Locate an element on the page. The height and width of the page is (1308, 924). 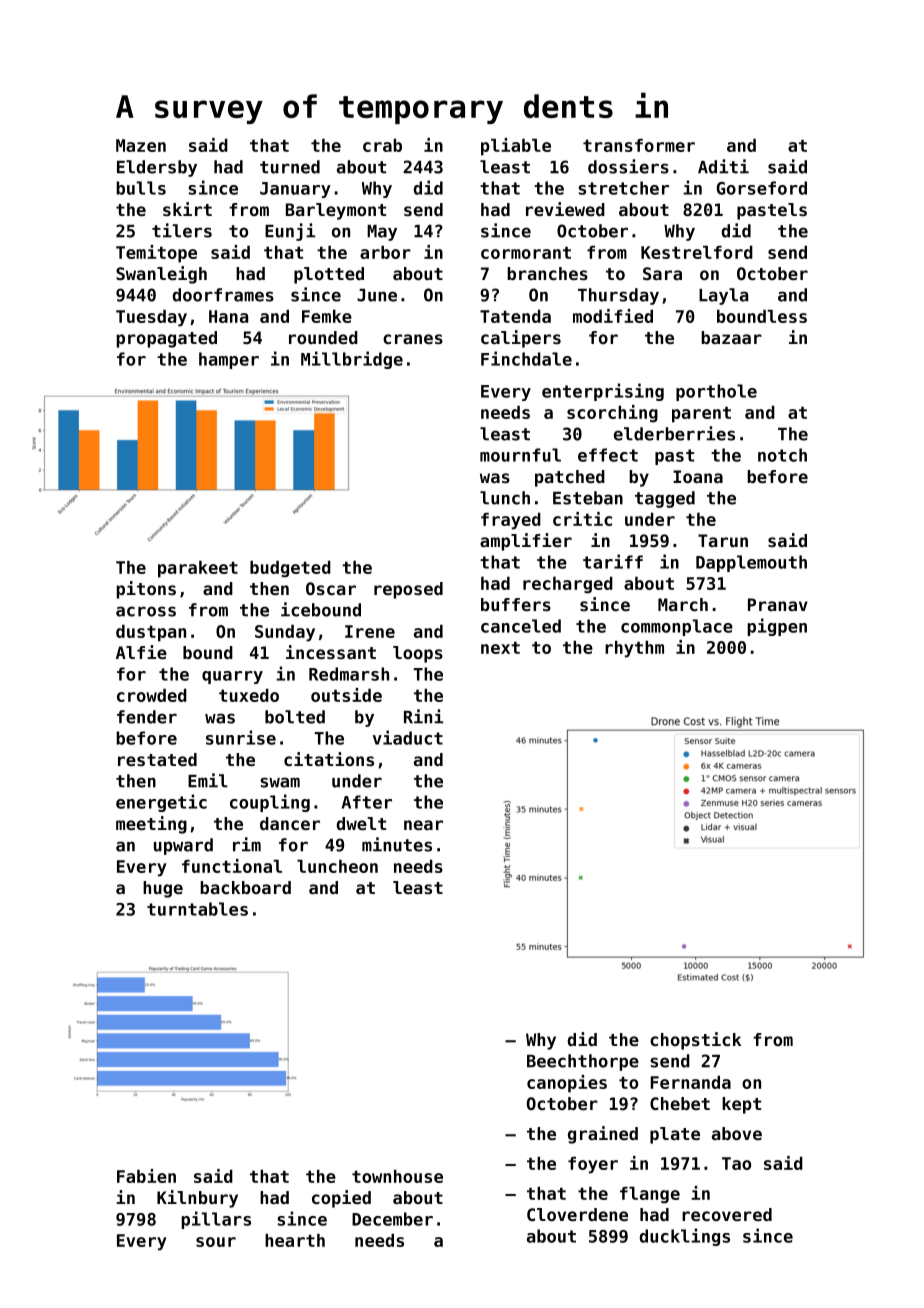
propagated is located at coordinates (166, 339).
